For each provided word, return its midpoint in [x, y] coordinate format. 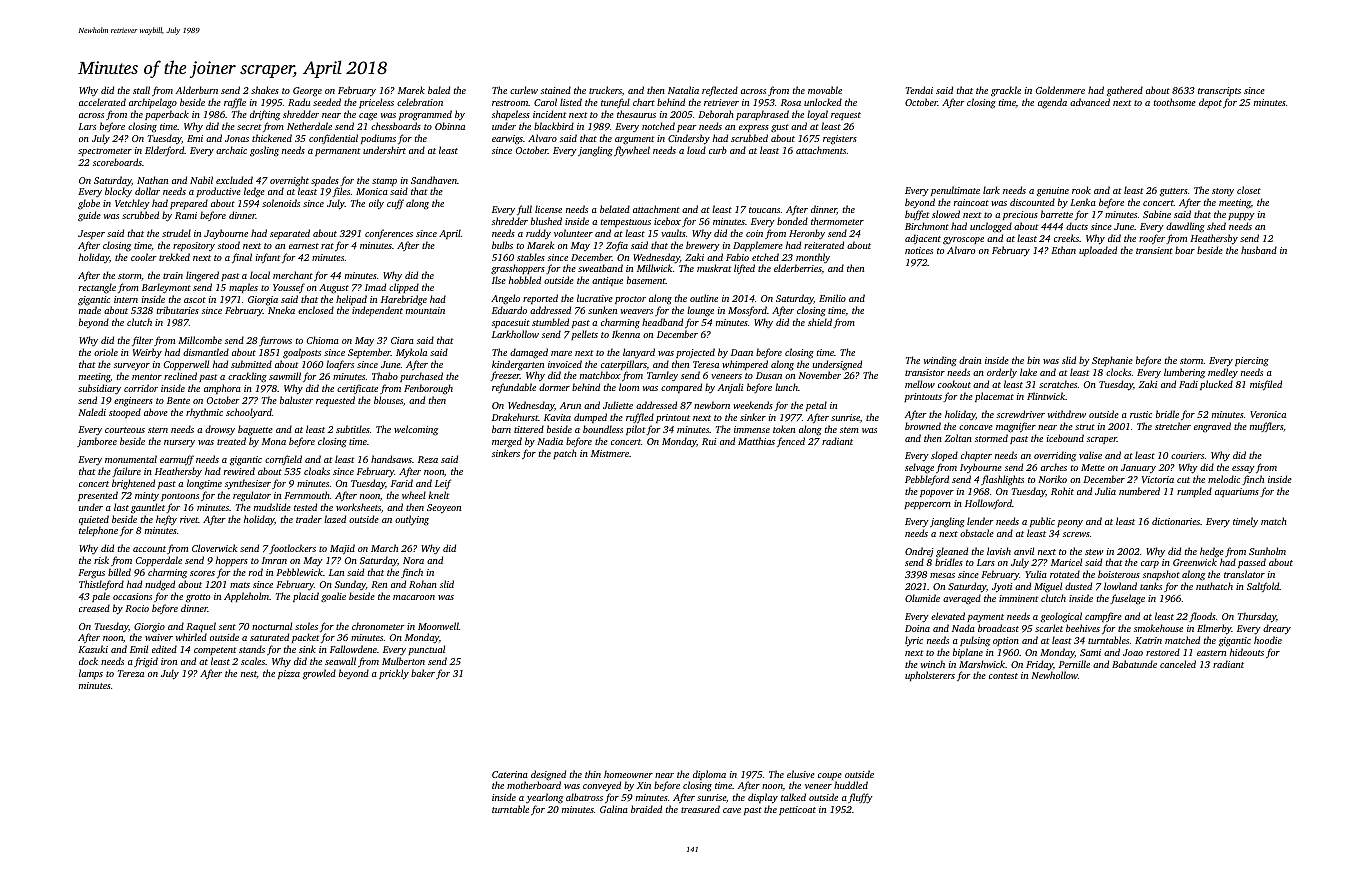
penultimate [955, 191]
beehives [1083, 628]
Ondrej [919, 552]
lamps [91, 674]
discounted [1032, 202]
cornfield [283, 460]
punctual [426, 650]
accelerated [102, 102]
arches [1054, 467]
